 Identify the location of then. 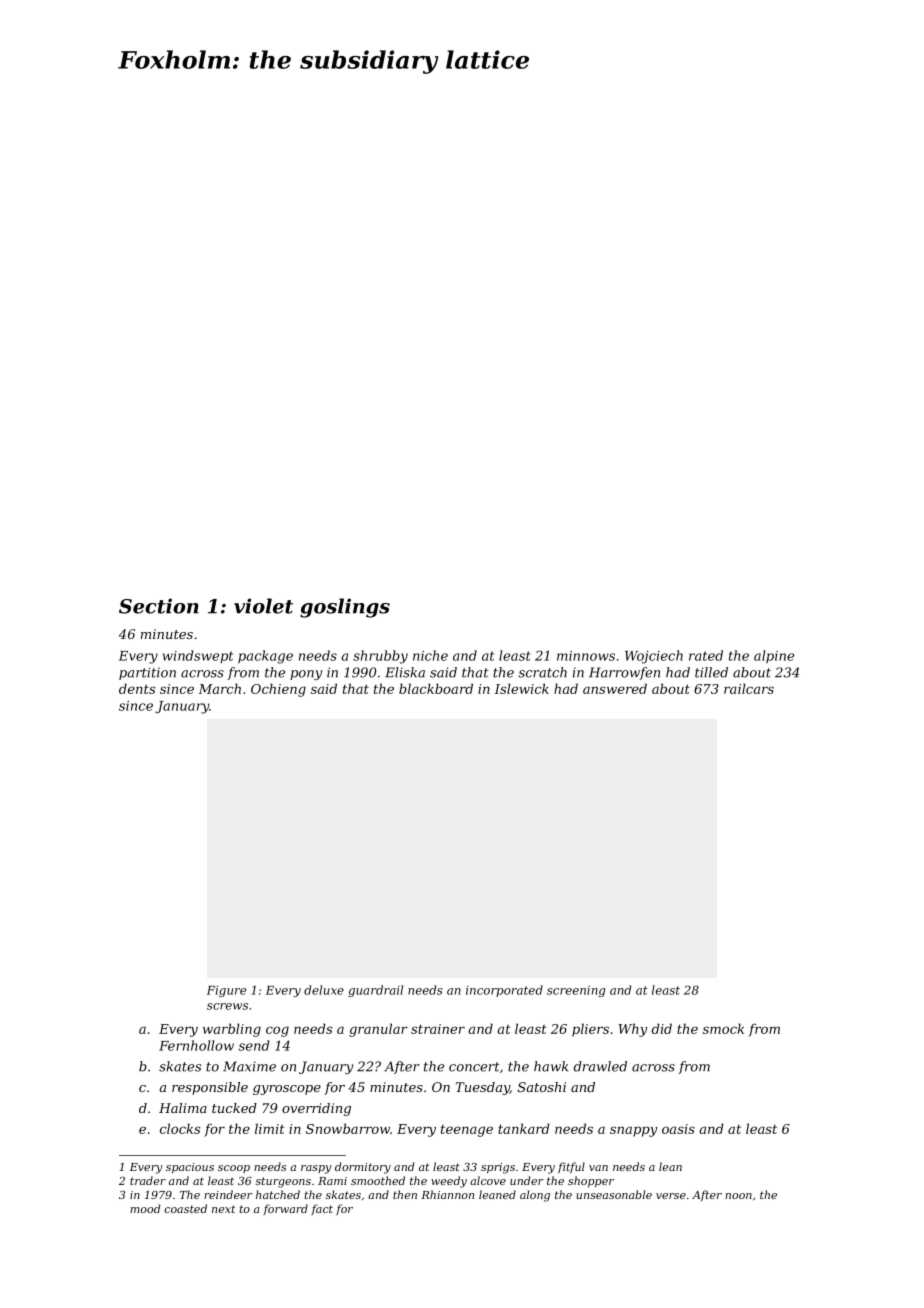
(405, 1194).
